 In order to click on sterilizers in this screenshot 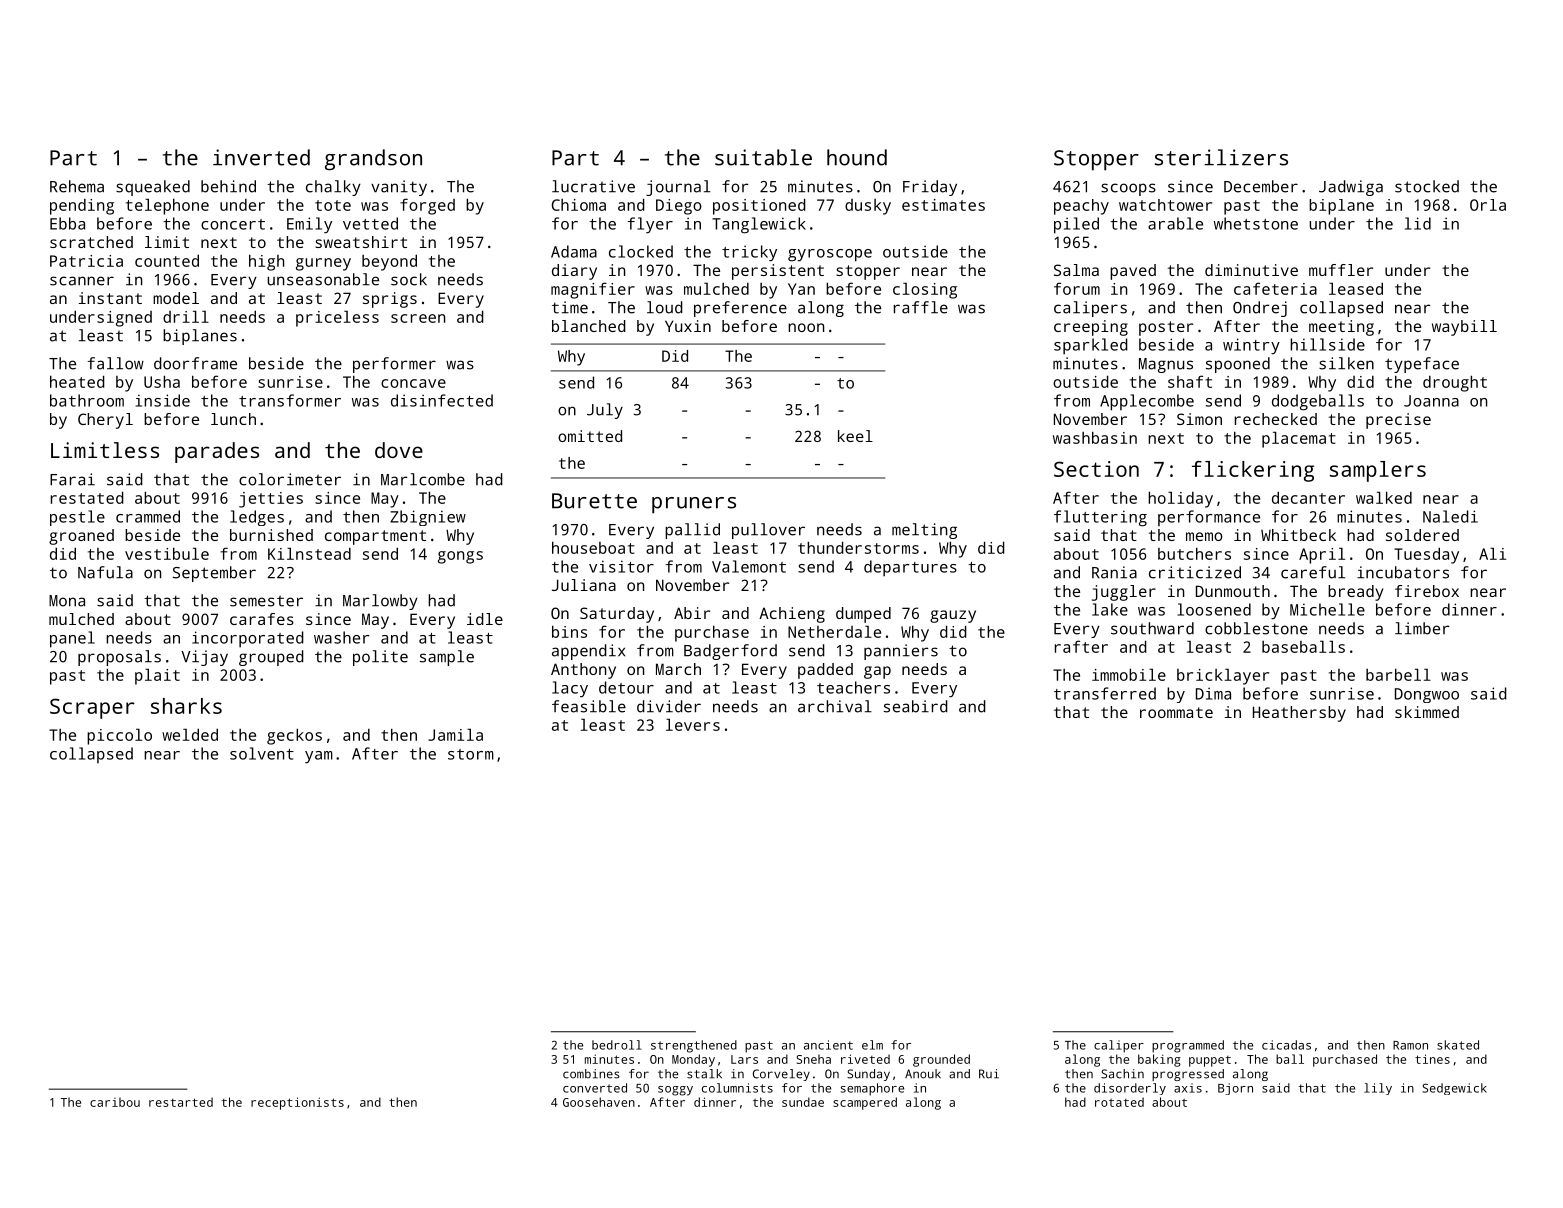, I will do `click(1221, 157)`.
